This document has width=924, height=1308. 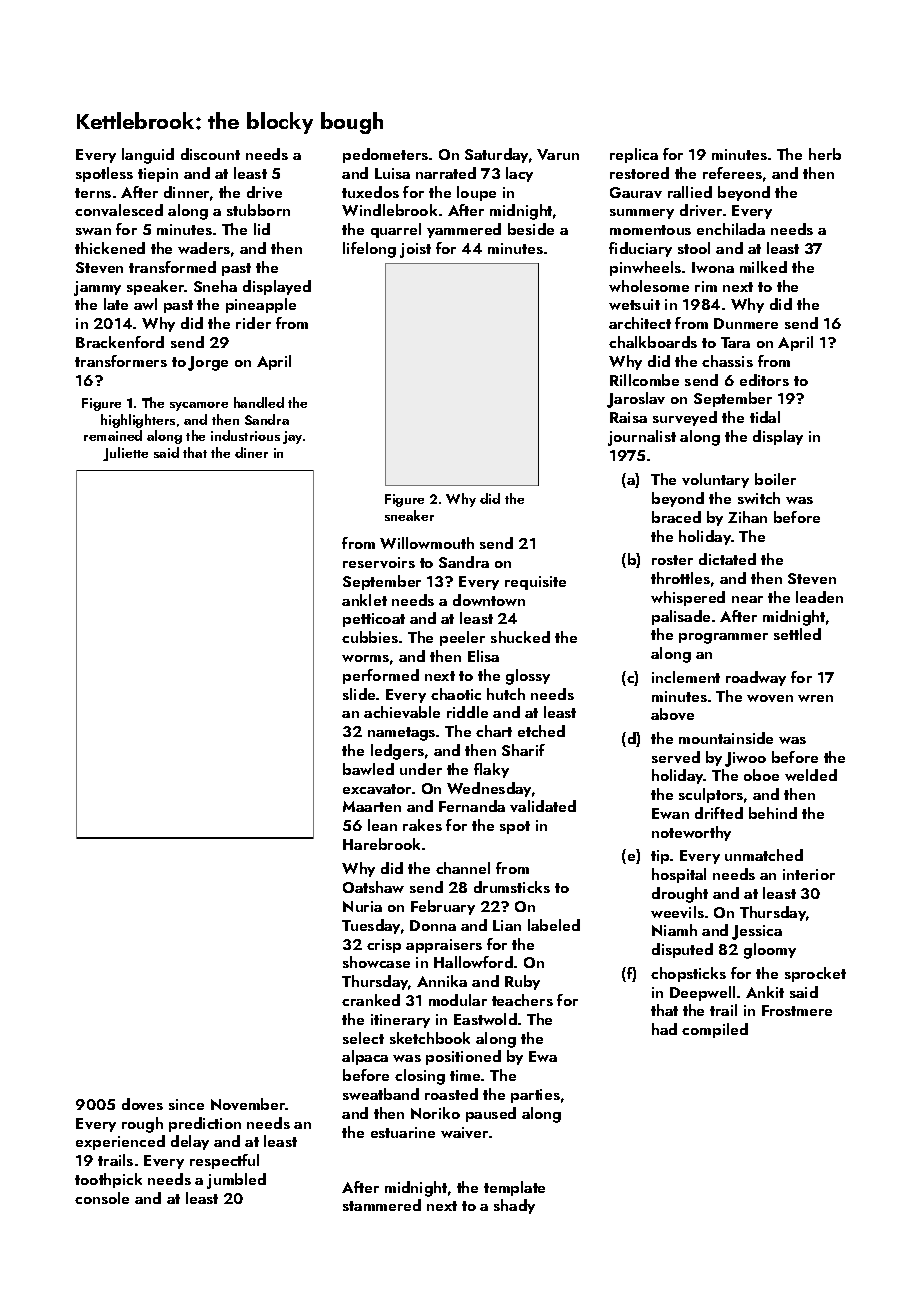 I want to click on rallied, so click(x=690, y=192).
